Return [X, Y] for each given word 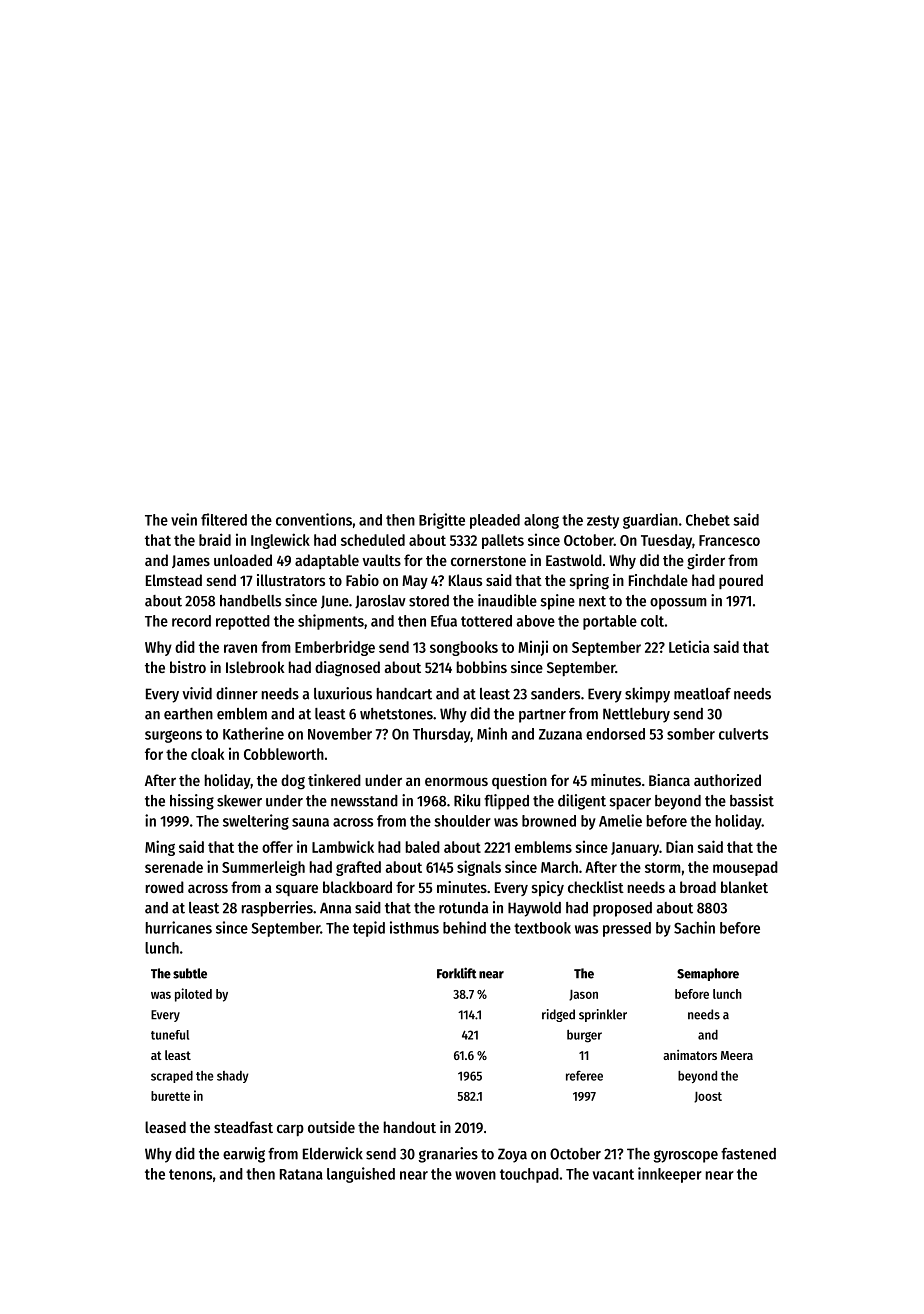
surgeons [173, 736]
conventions [314, 519]
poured [741, 581]
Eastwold [574, 560]
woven [475, 1175]
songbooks [464, 648]
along [541, 521]
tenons [190, 1174]
